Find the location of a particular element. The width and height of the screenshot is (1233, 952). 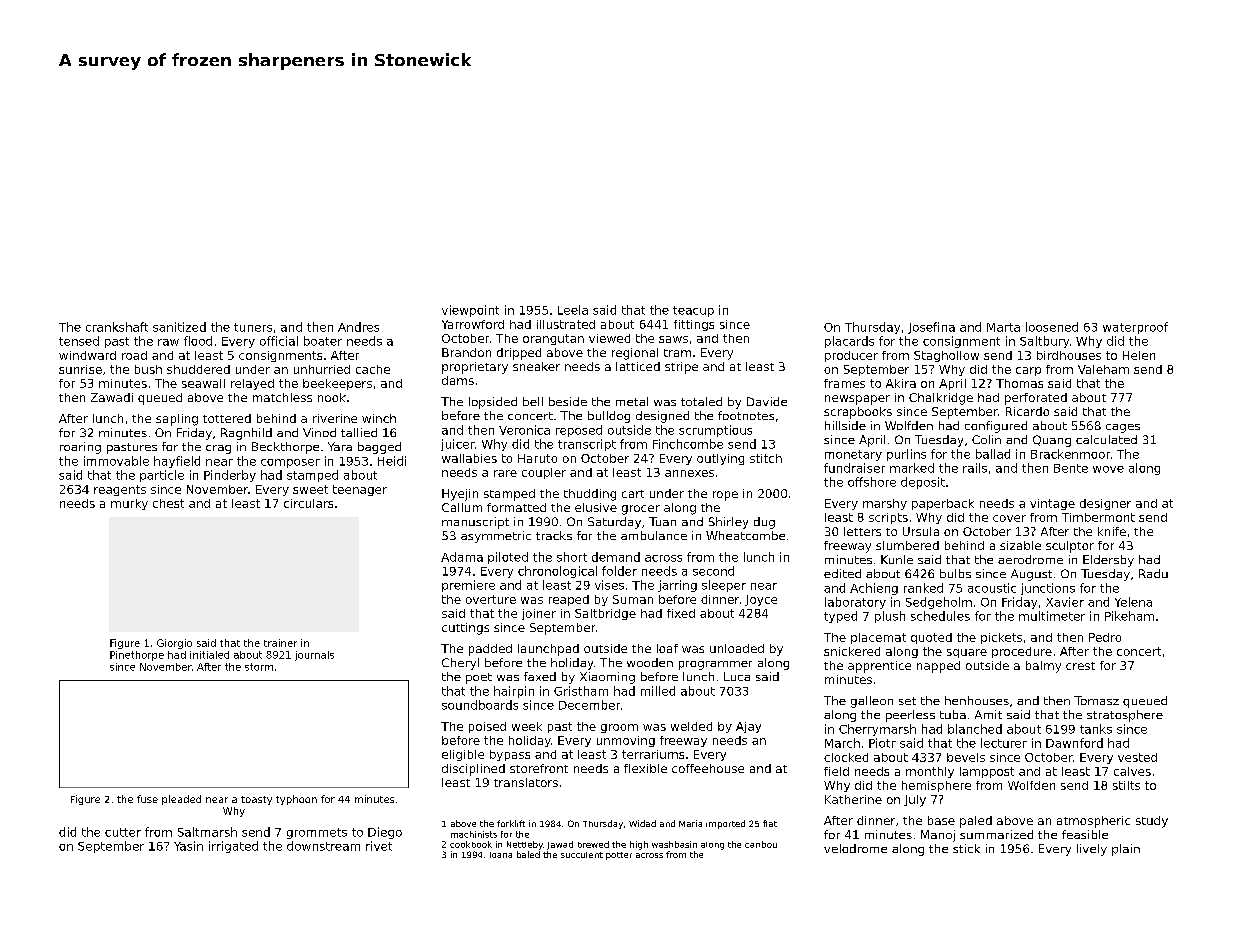

chest is located at coordinates (168, 503).
